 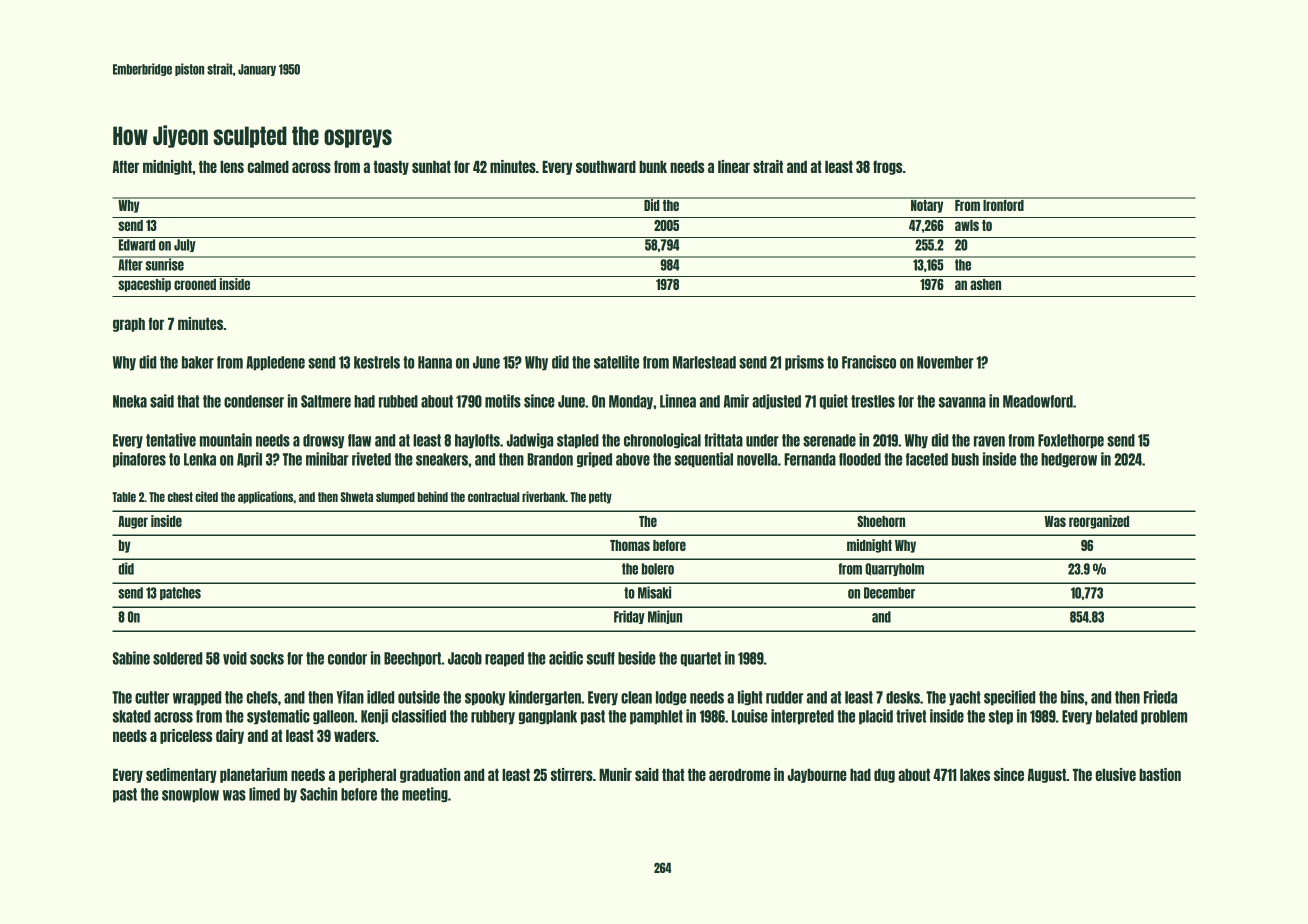 I want to click on hedgerow, so click(x=1069, y=460).
